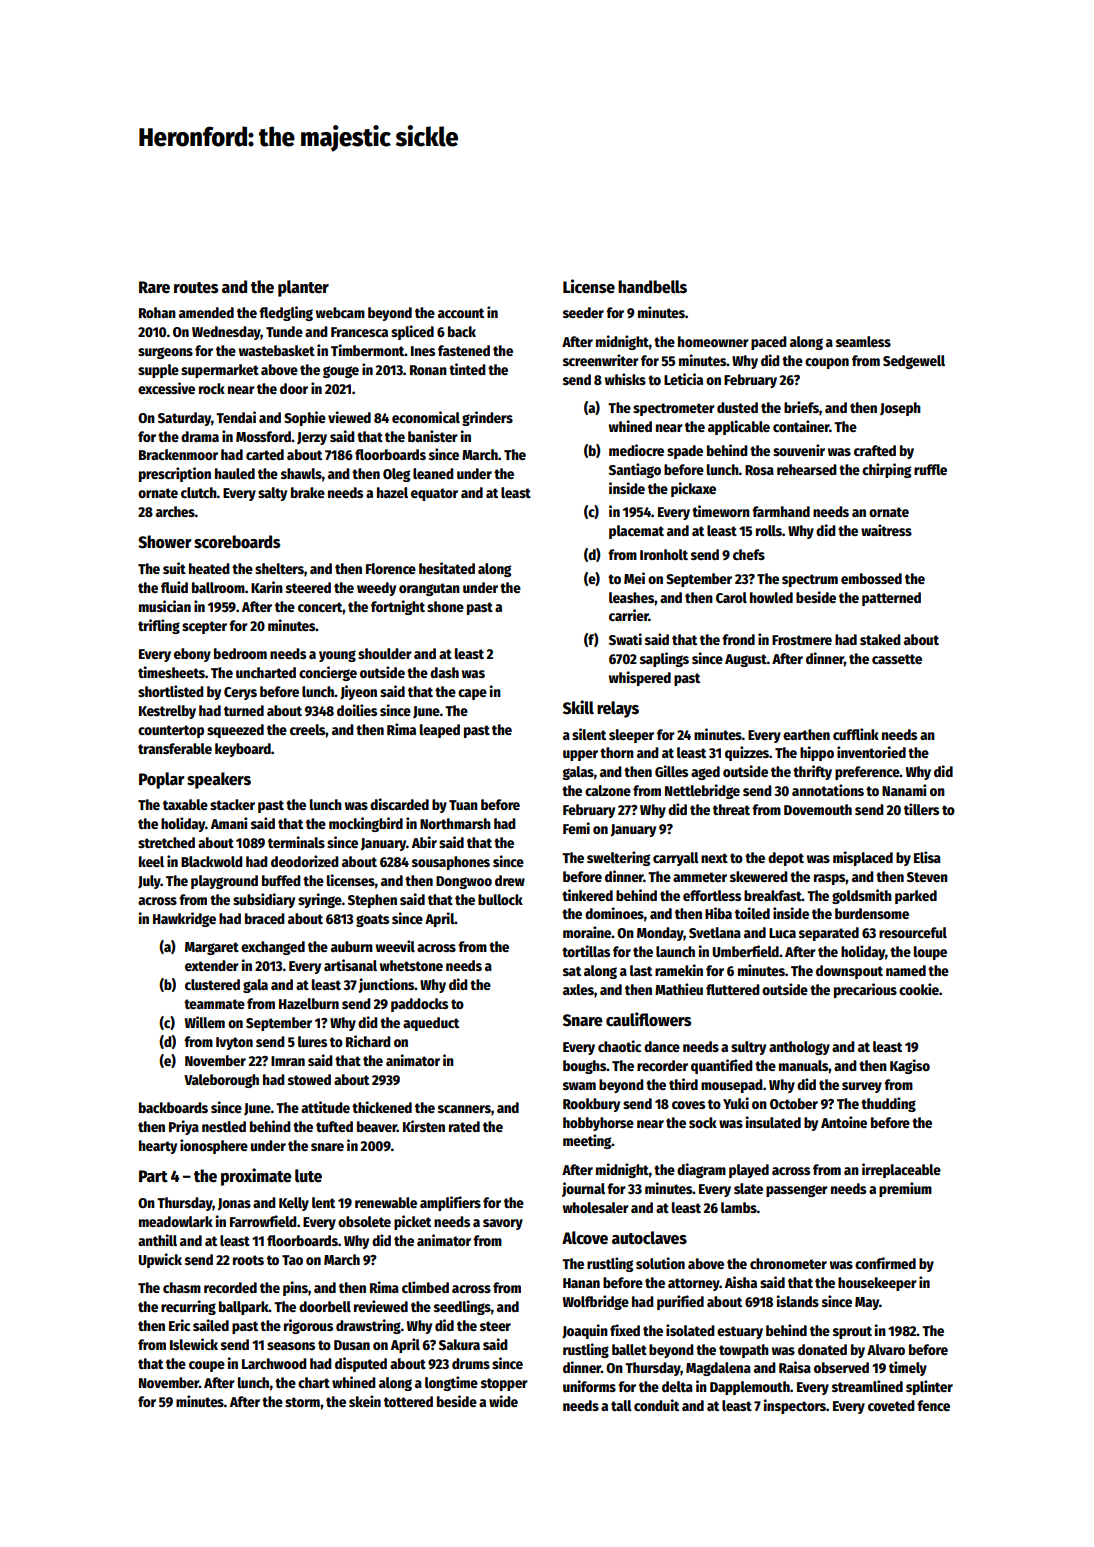  I want to click on brake, so click(308, 492).
